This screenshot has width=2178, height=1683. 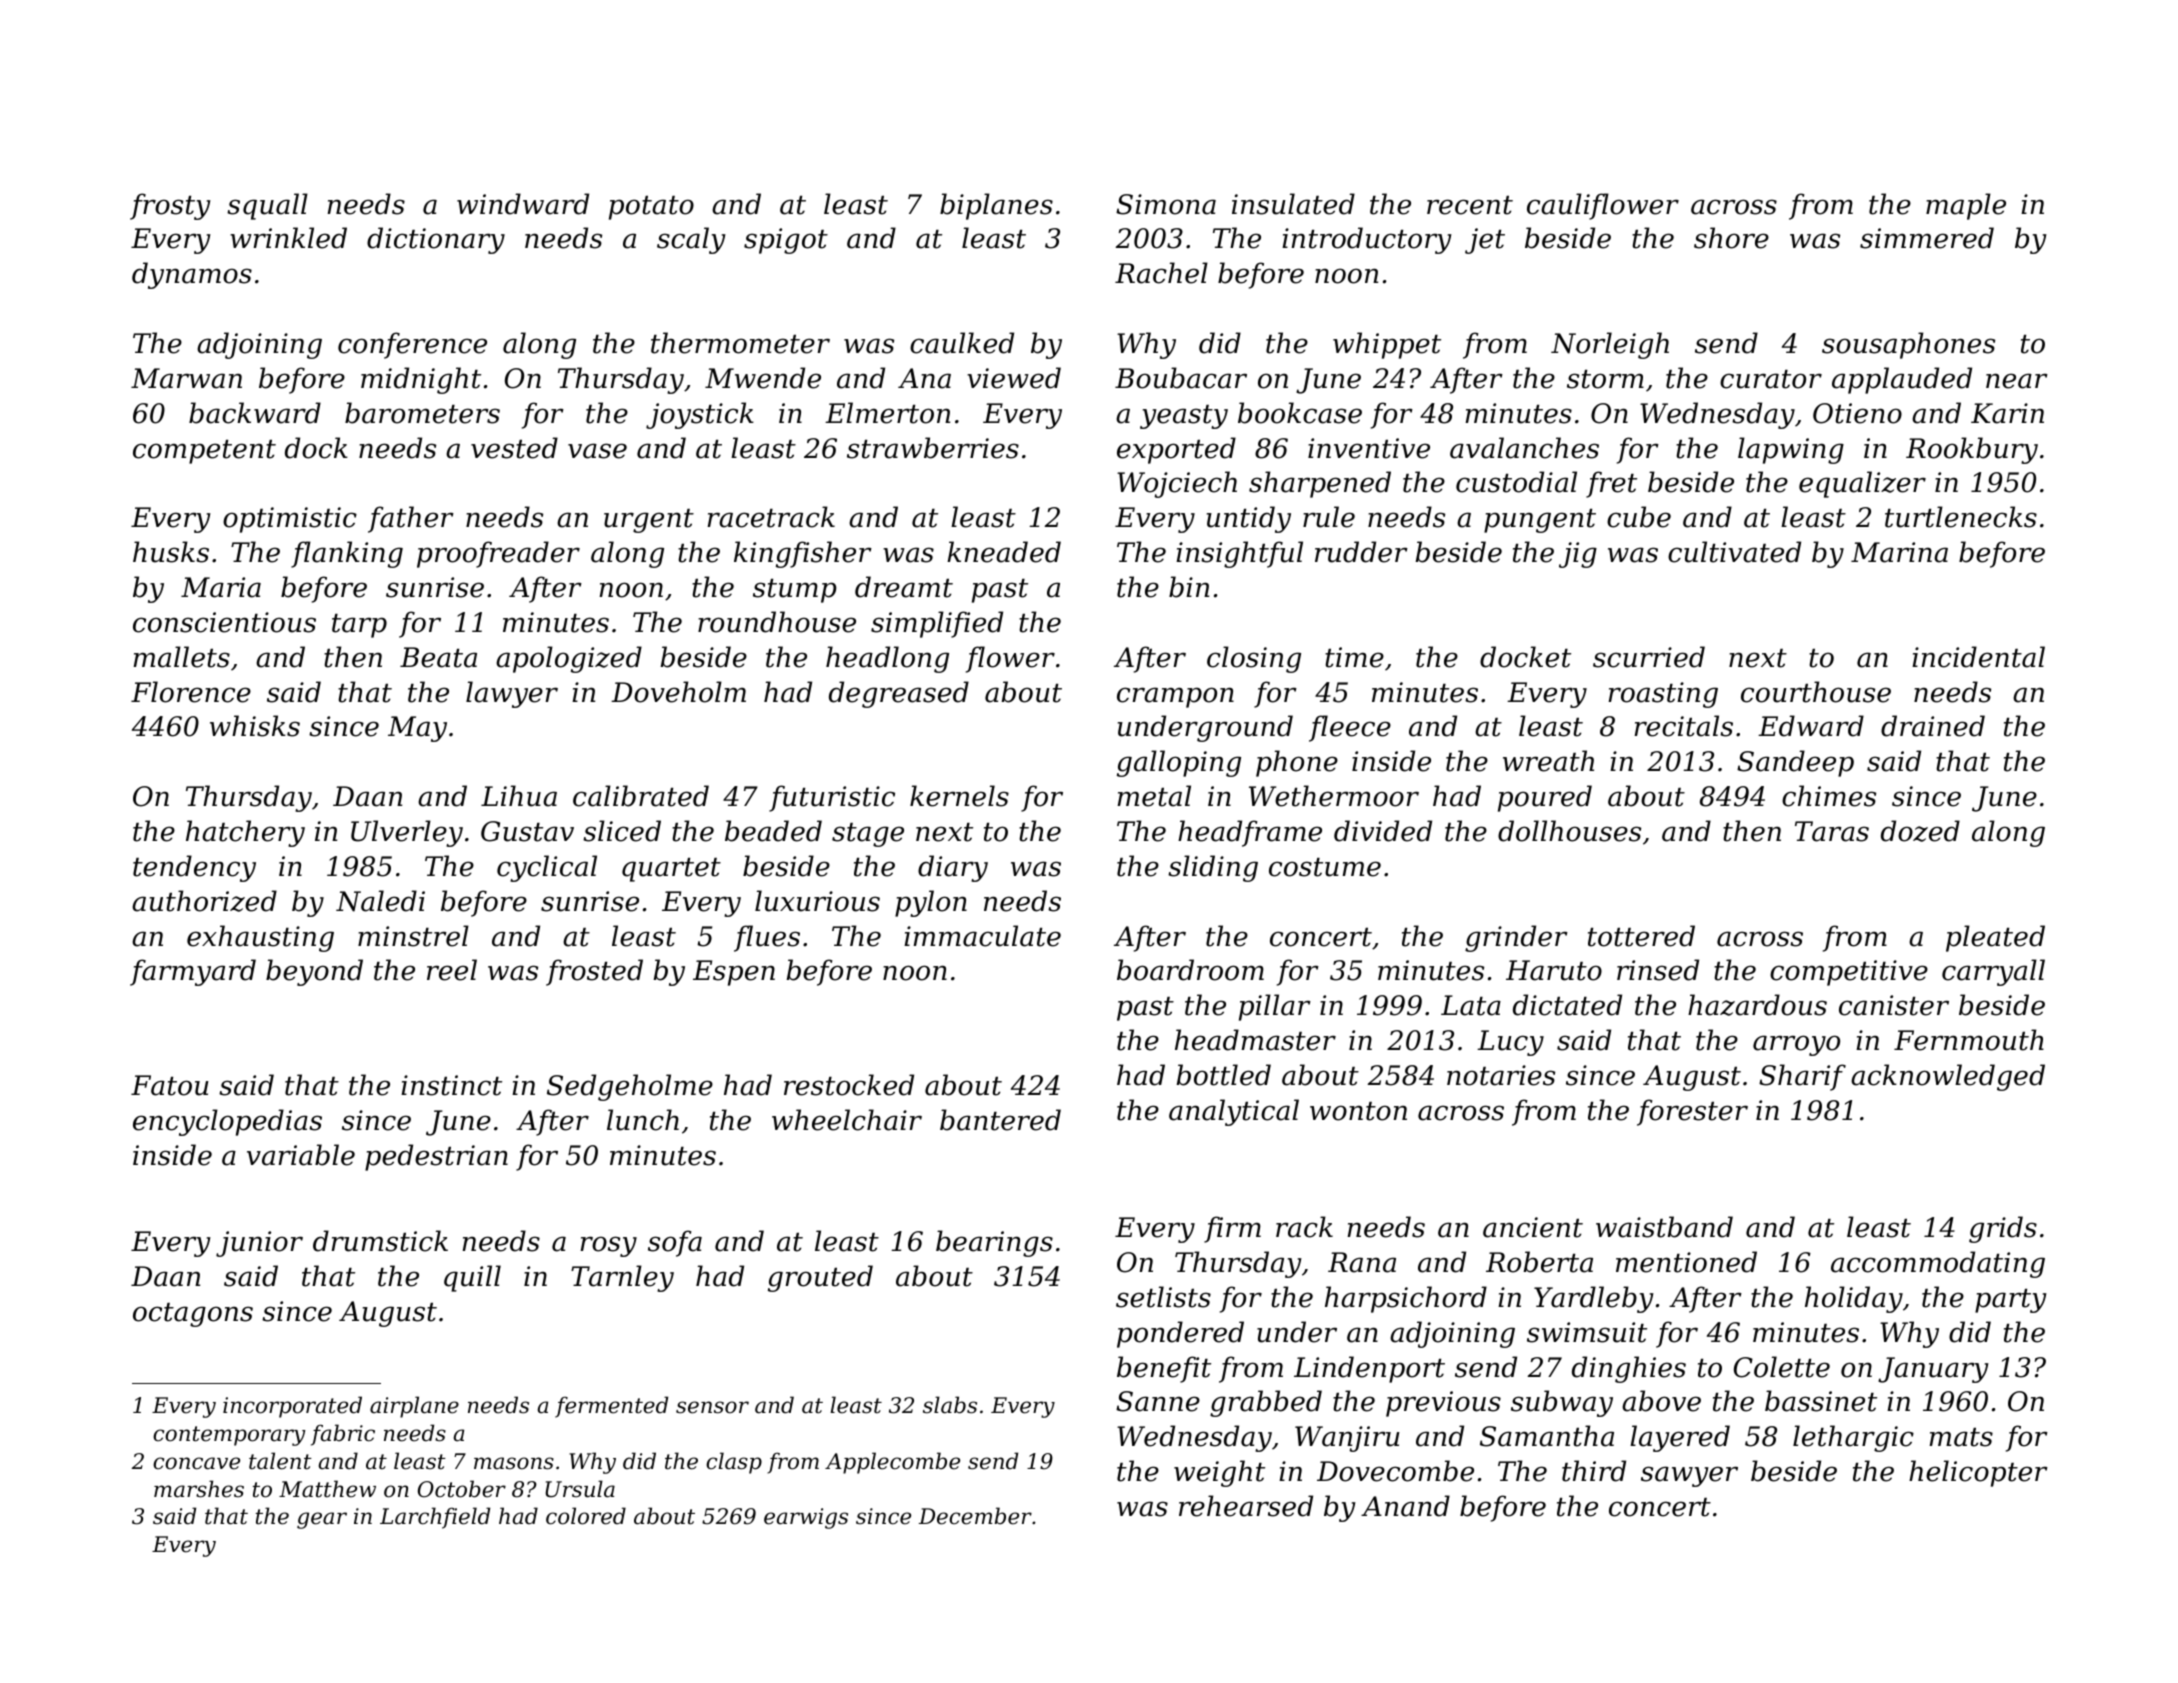 What do you see at coordinates (959, 796) in the screenshot?
I see `kernels` at bounding box center [959, 796].
